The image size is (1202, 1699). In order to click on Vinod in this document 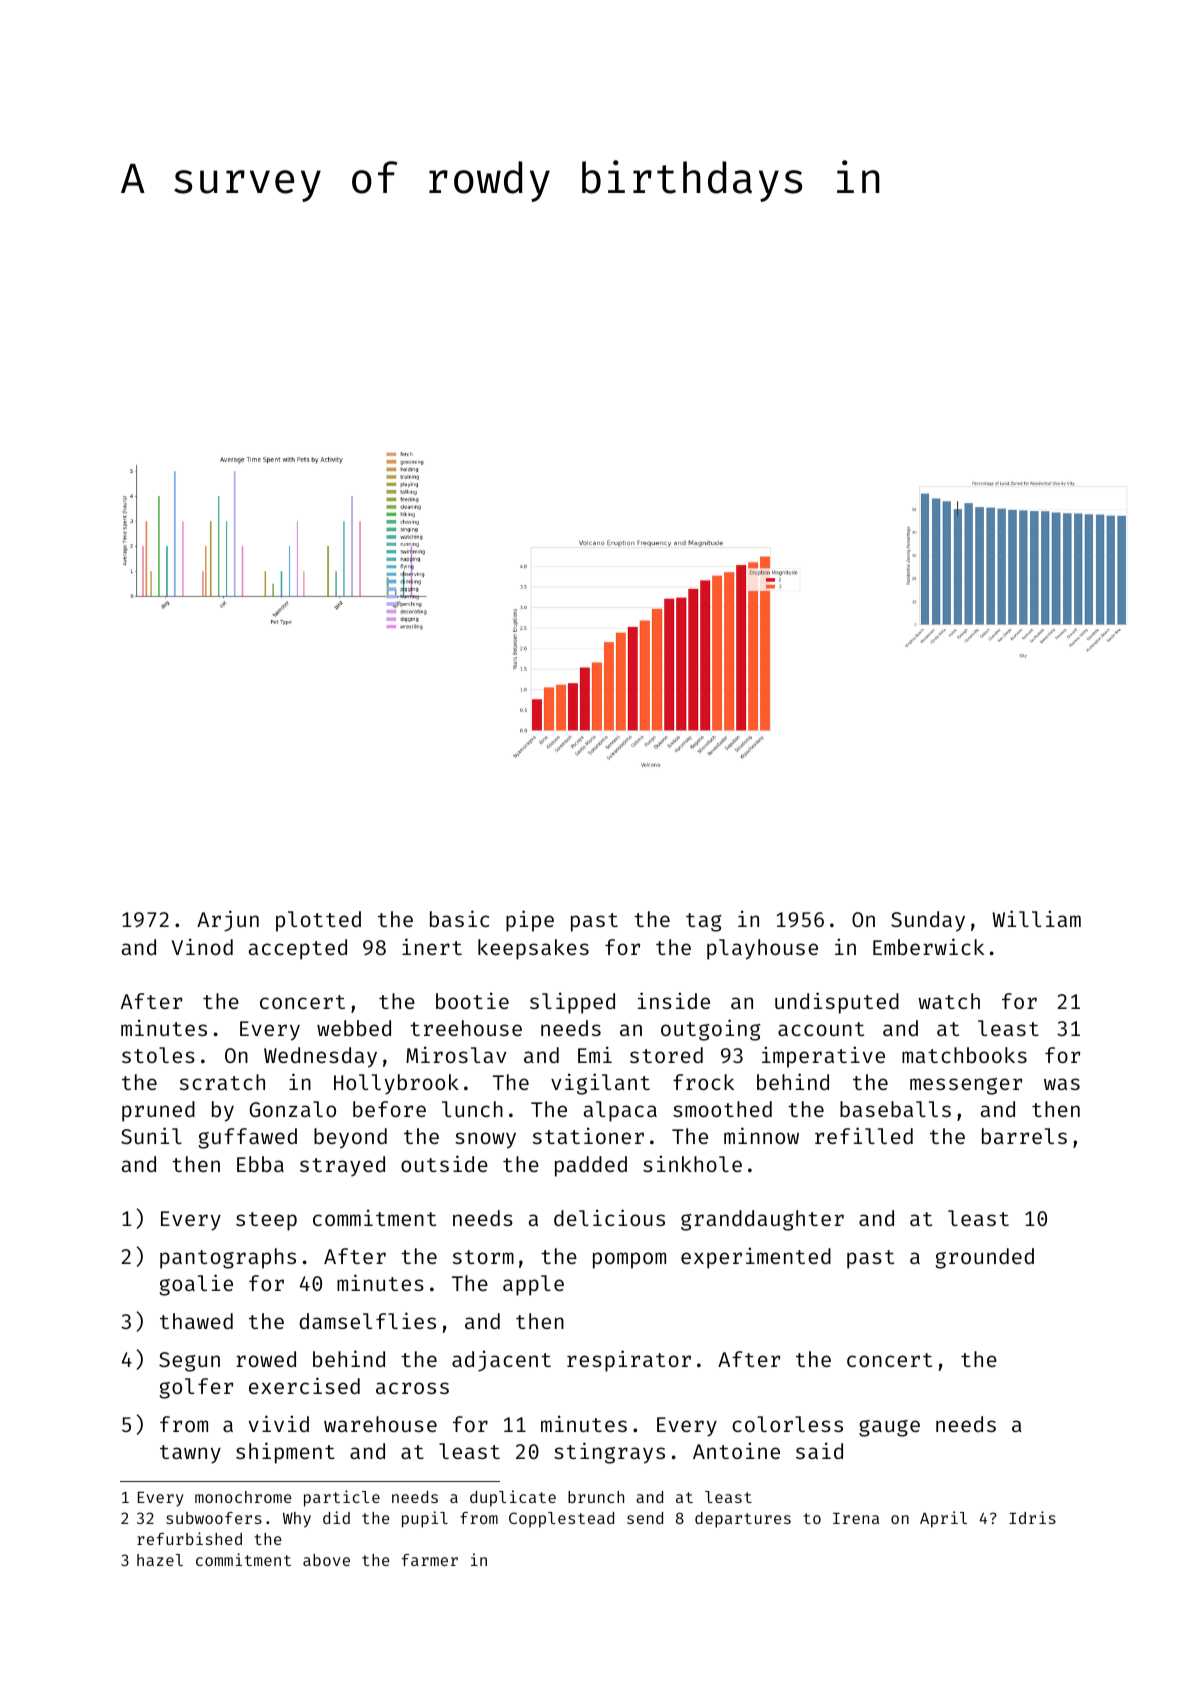, I will do `click(202, 946)`.
